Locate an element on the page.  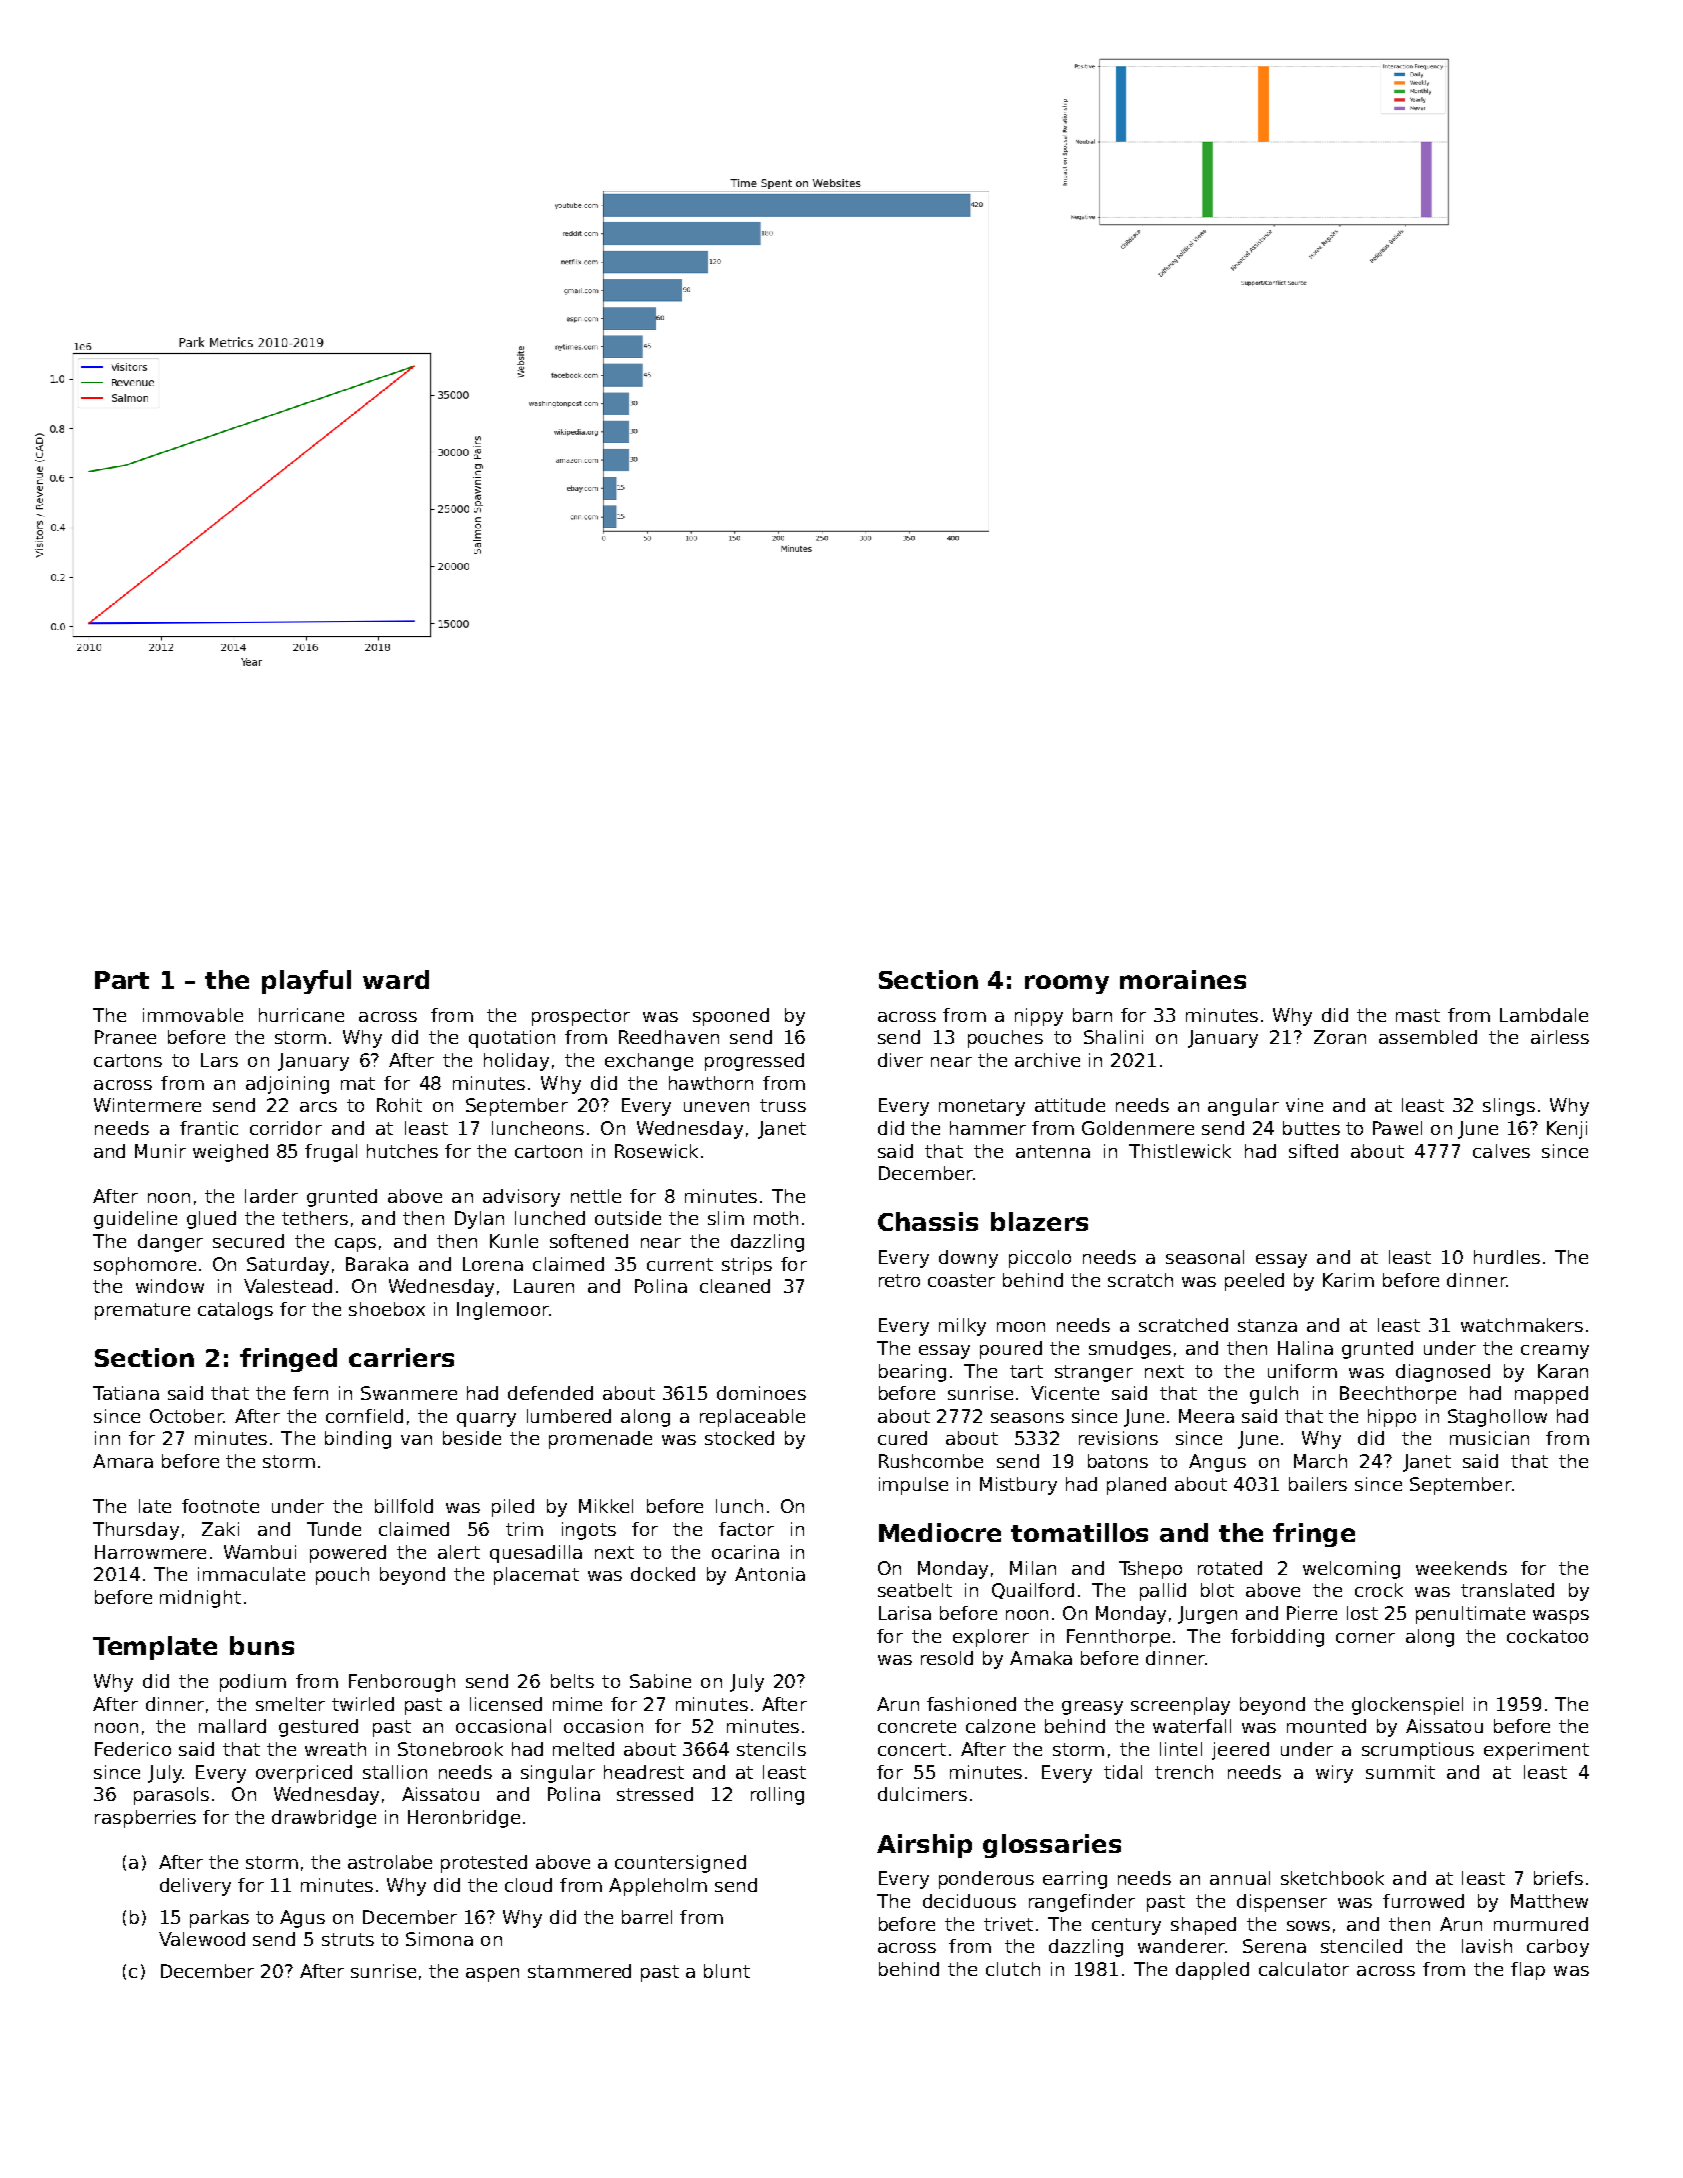
retro is located at coordinates (899, 1280).
